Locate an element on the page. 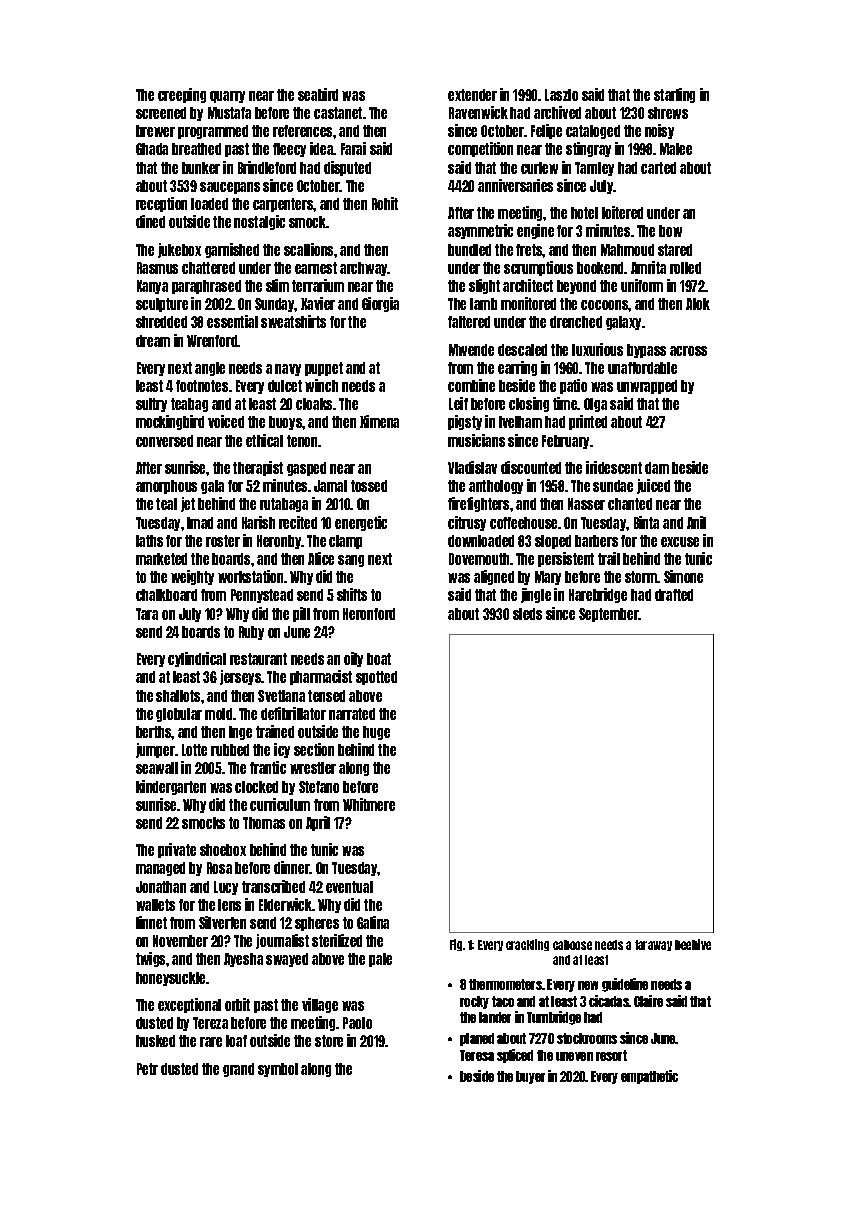  excuse is located at coordinates (680, 542).
